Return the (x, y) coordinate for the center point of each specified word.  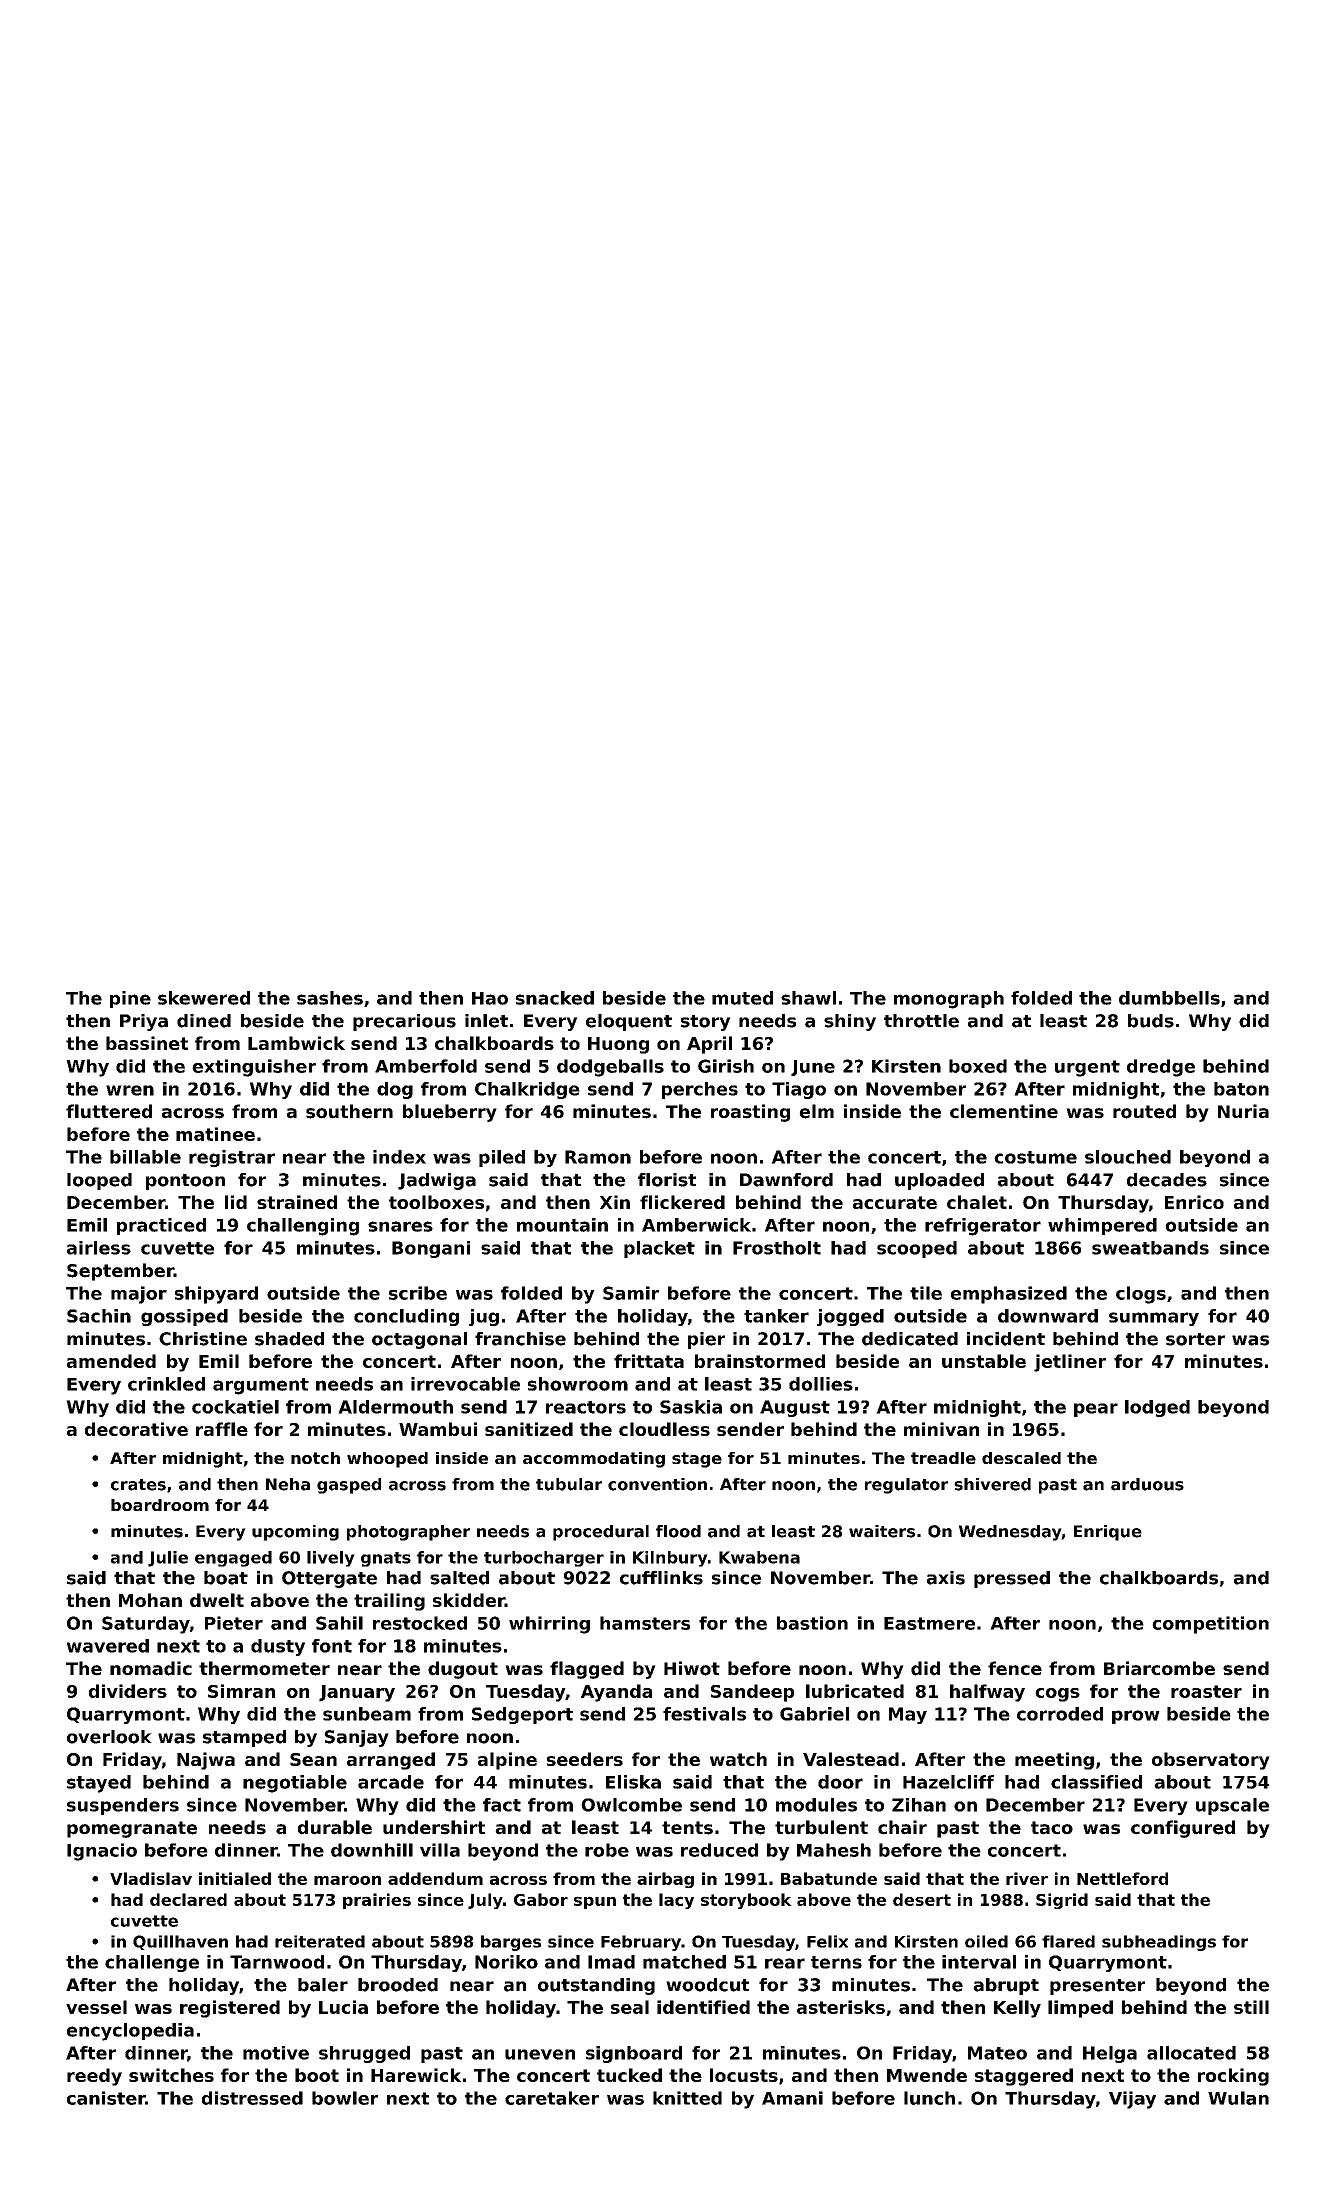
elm (816, 1111)
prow (1136, 1717)
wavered (108, 1646)
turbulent (821, 1827)
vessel (96, 2007)
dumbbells (1169, 998)
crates (138, 1485)
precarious (404, 1022)
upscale (1232, 1806)
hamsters (645, 1623)
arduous (1147, 1484)
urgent (1087, 1068)
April (709, 1045)
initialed (235, 1878)
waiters (882, 1531)
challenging (303, 1227)
